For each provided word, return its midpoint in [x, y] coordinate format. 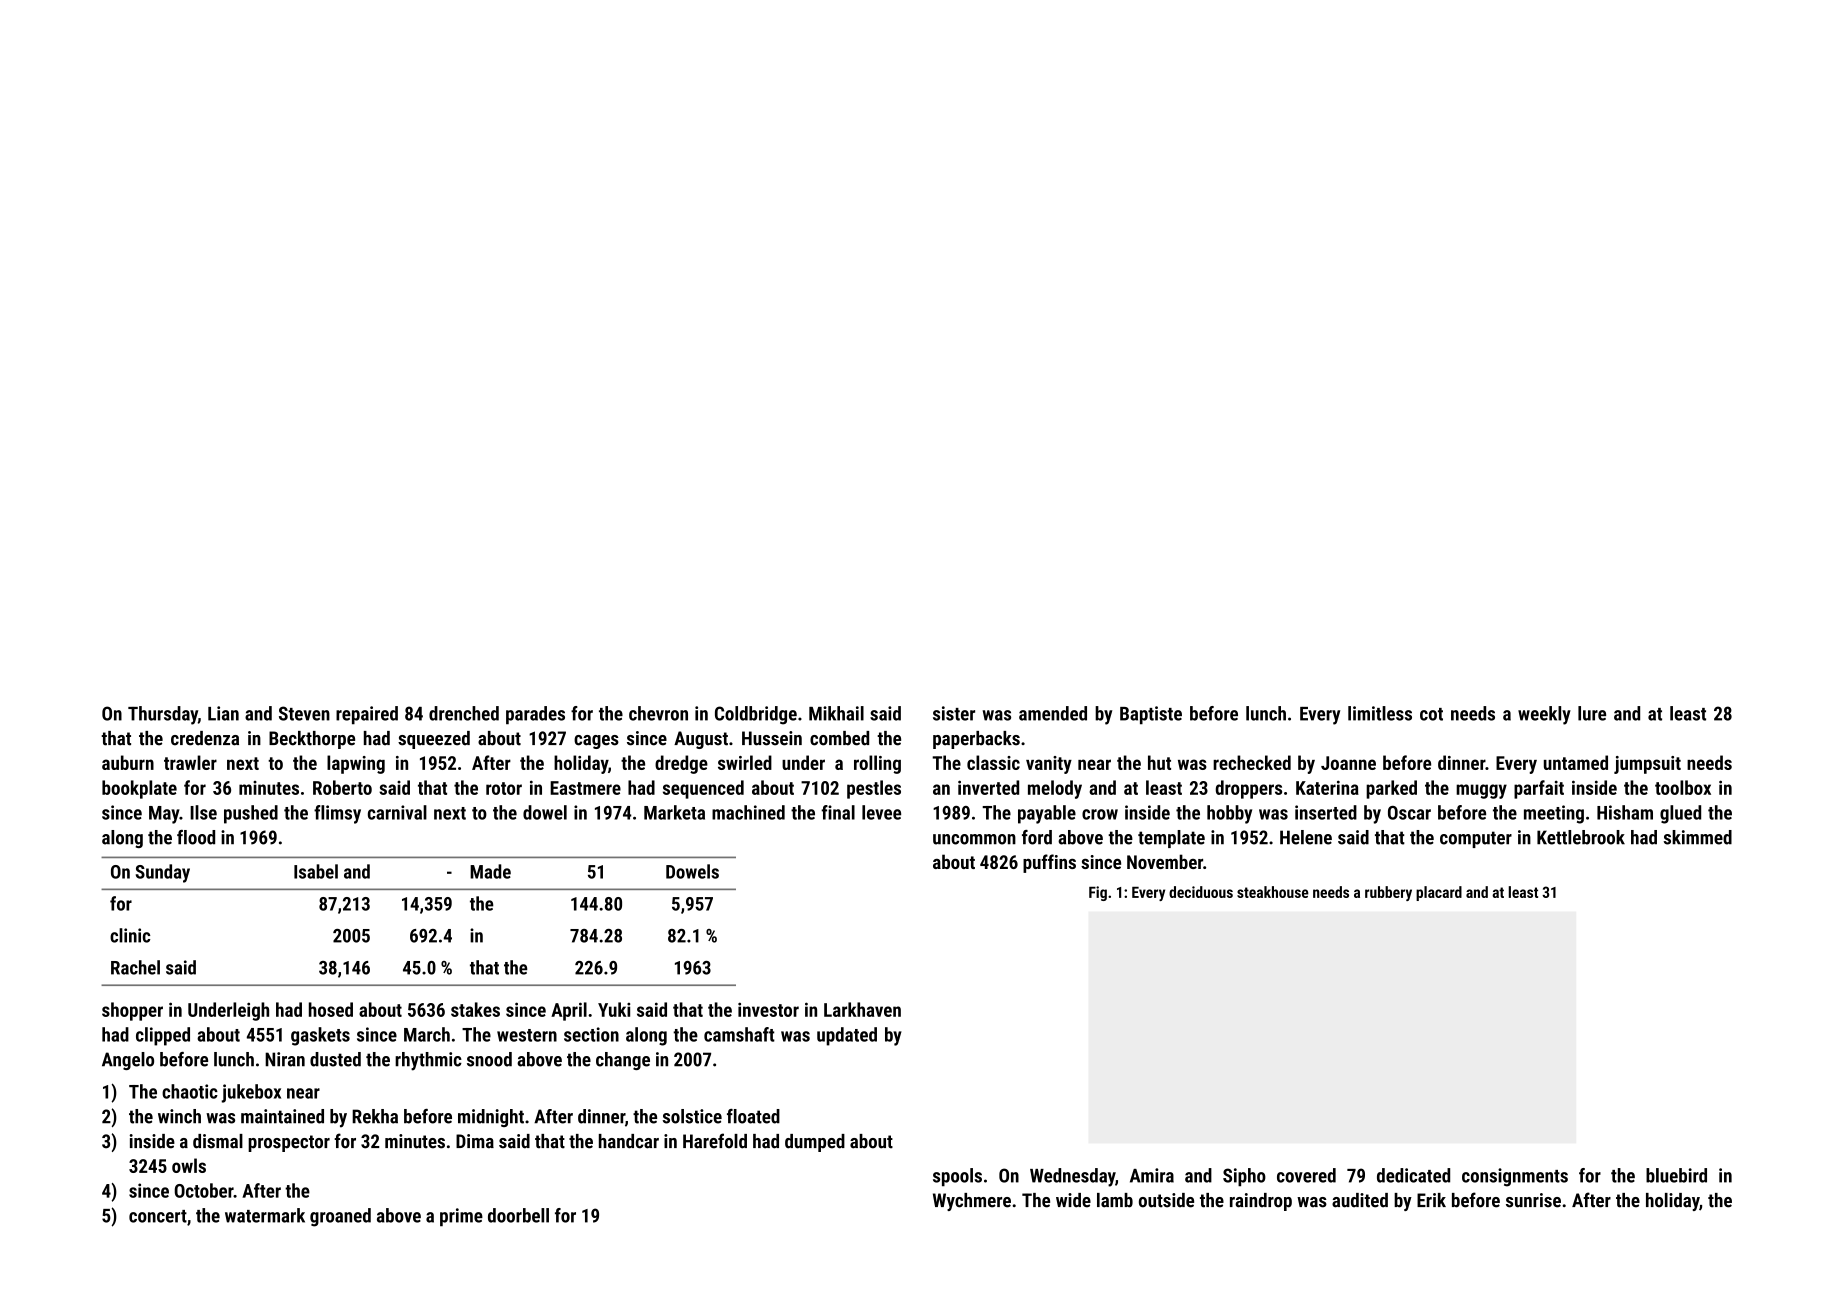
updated [847, 1036]
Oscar [1409, 813]
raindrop [1261, 1202]
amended [1053, 713]
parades [535, 715]
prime [461, 1217]
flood [196, 837]
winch [179, 1116]
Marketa [674, 812]
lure [1592, 713]
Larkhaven [862, 1009]
